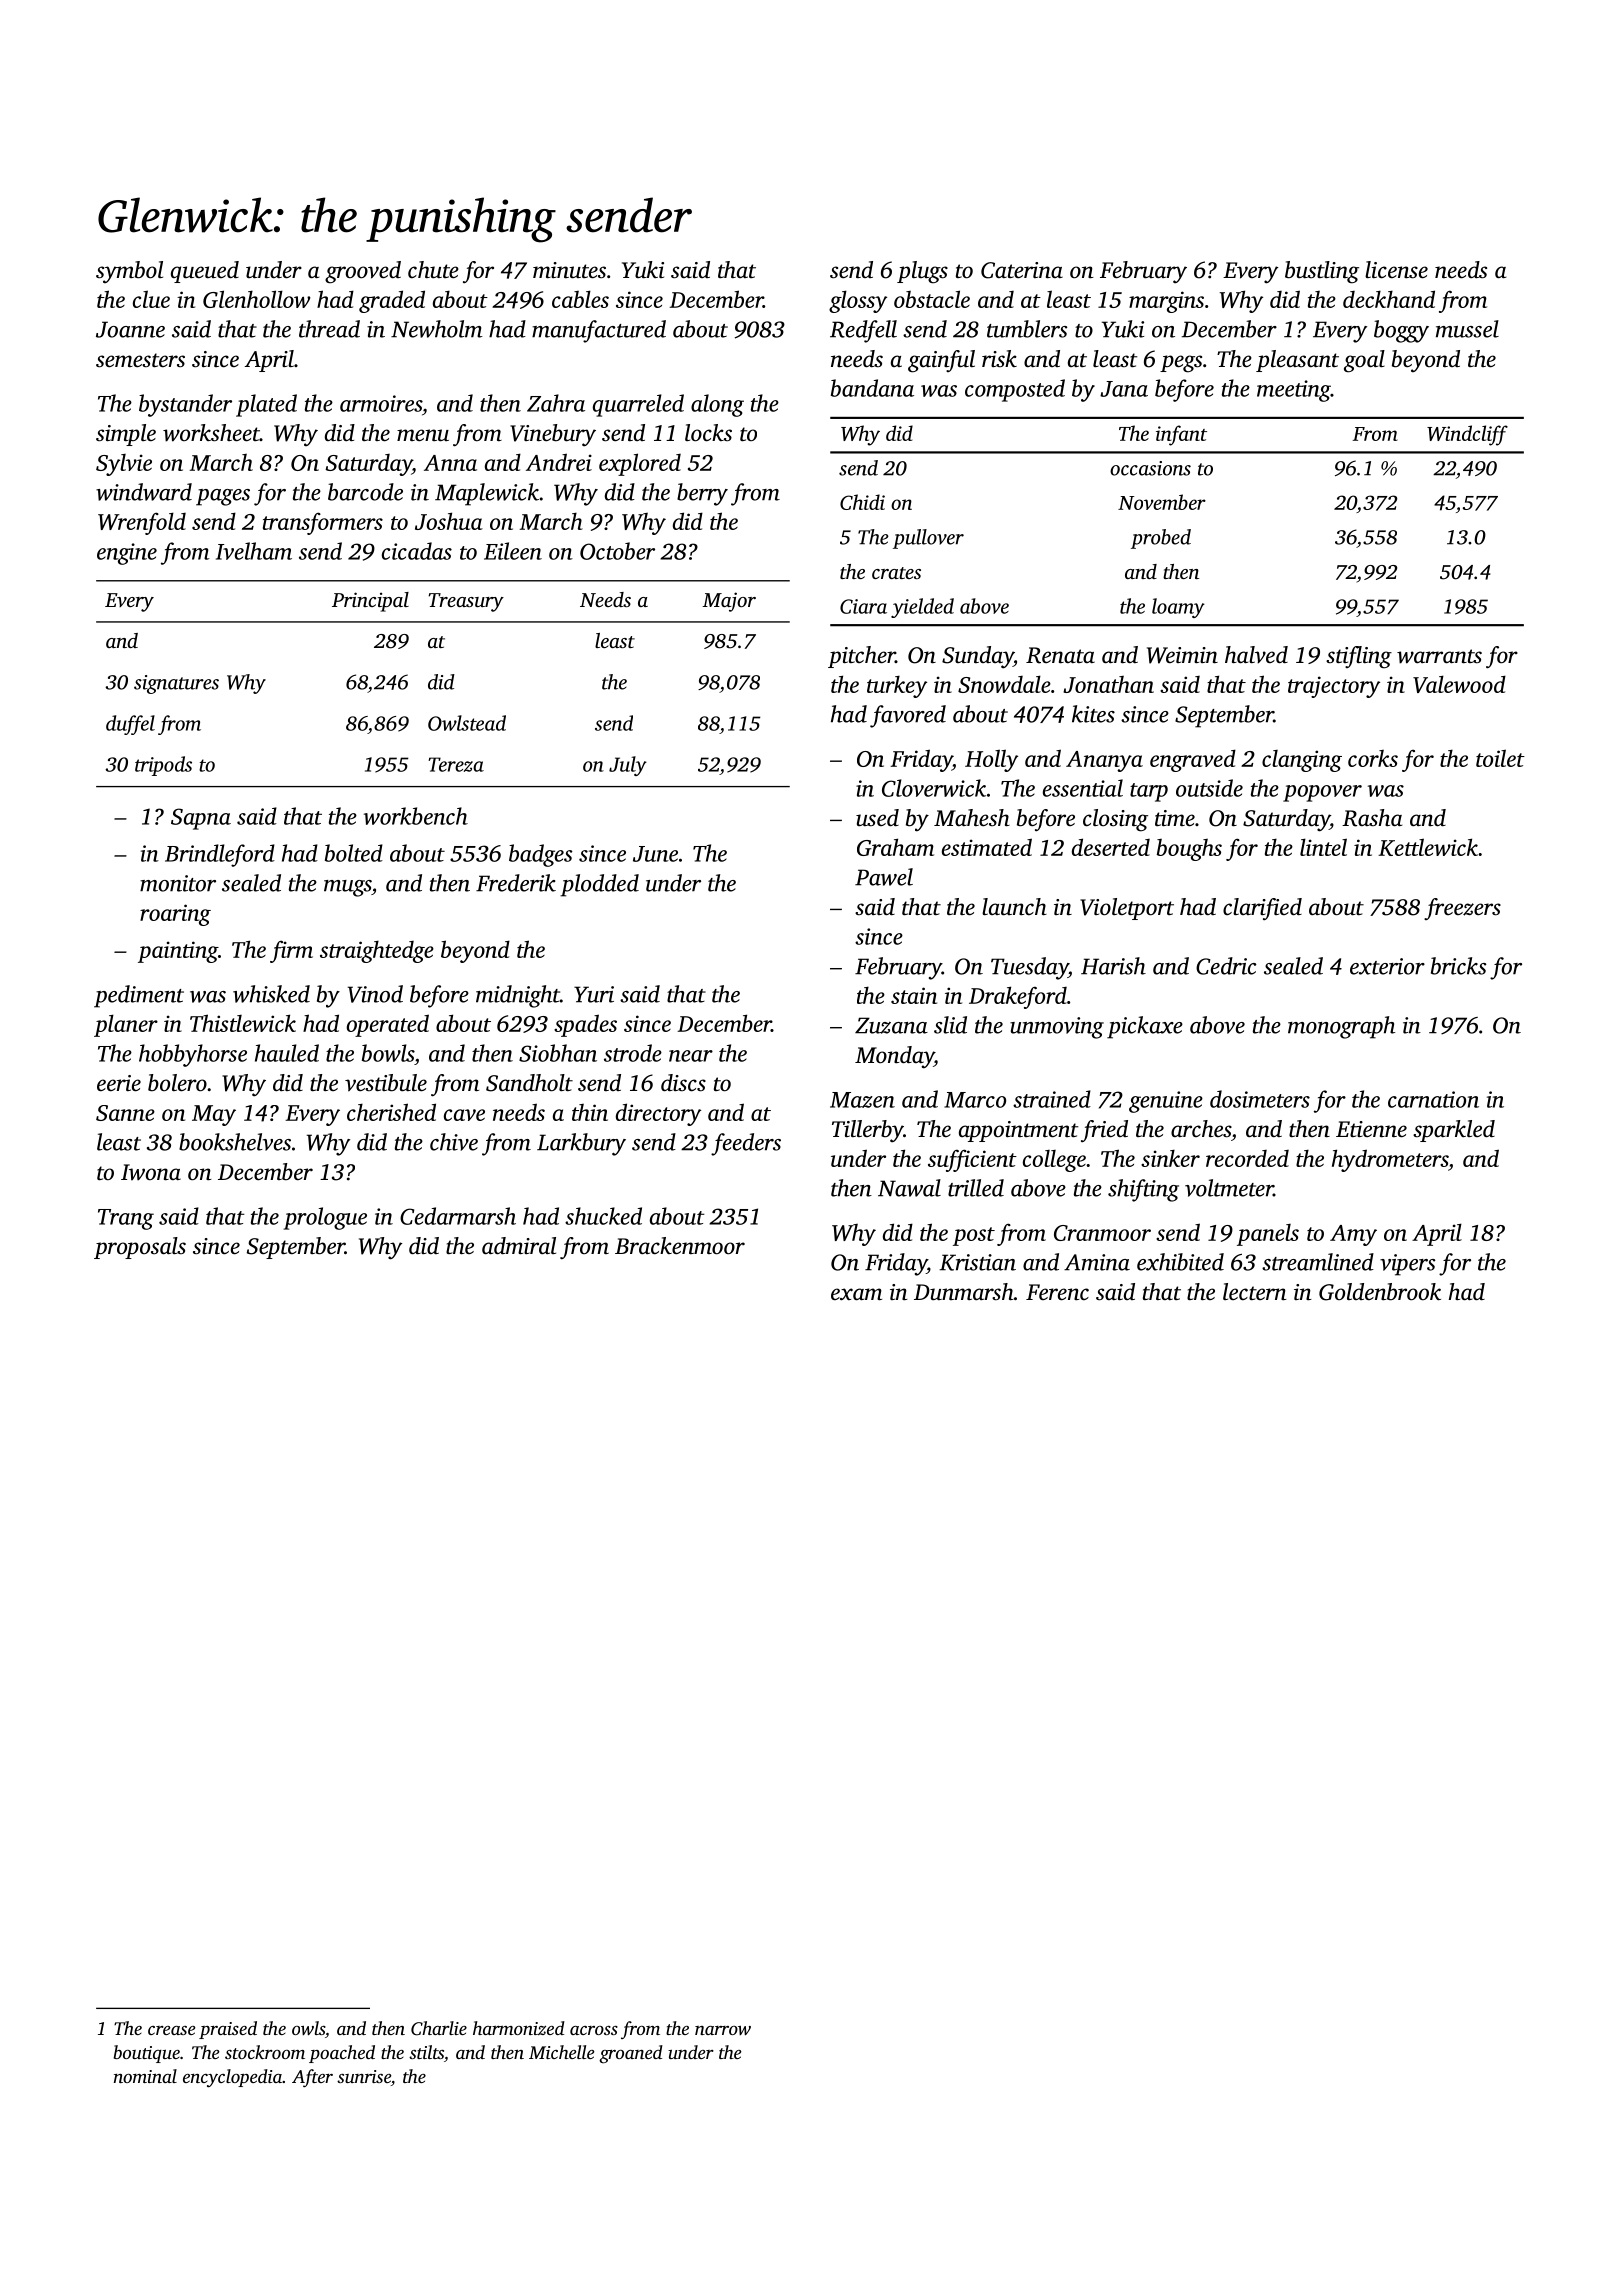 The width and height of the screenshot is (1620, 2292). What do you see at coordinates (1262, 909) in the screenshot?
I see `clarified` at bounding box center [1262, 909].
